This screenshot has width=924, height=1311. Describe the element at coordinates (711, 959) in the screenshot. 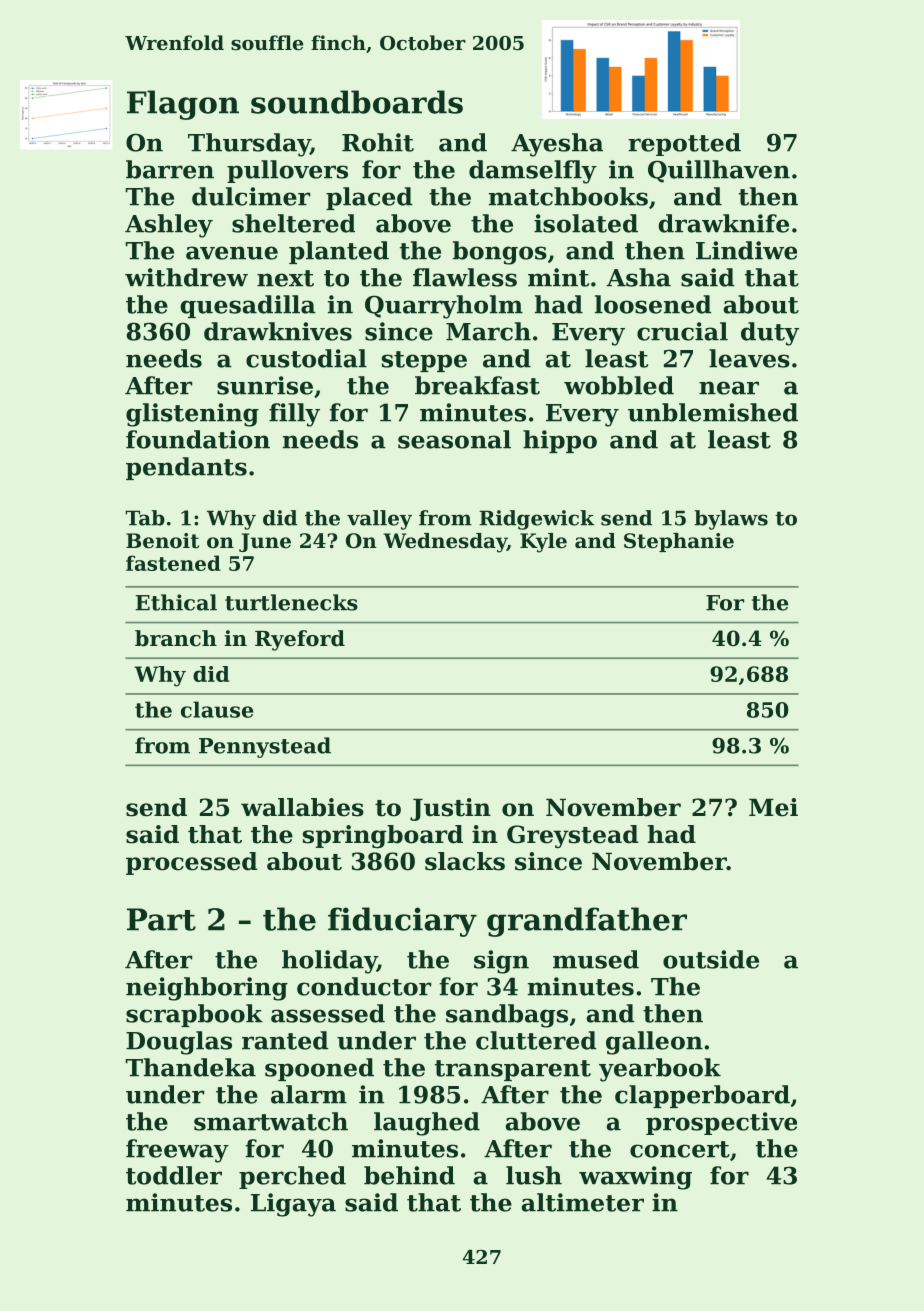

I see `outside` at that location.
